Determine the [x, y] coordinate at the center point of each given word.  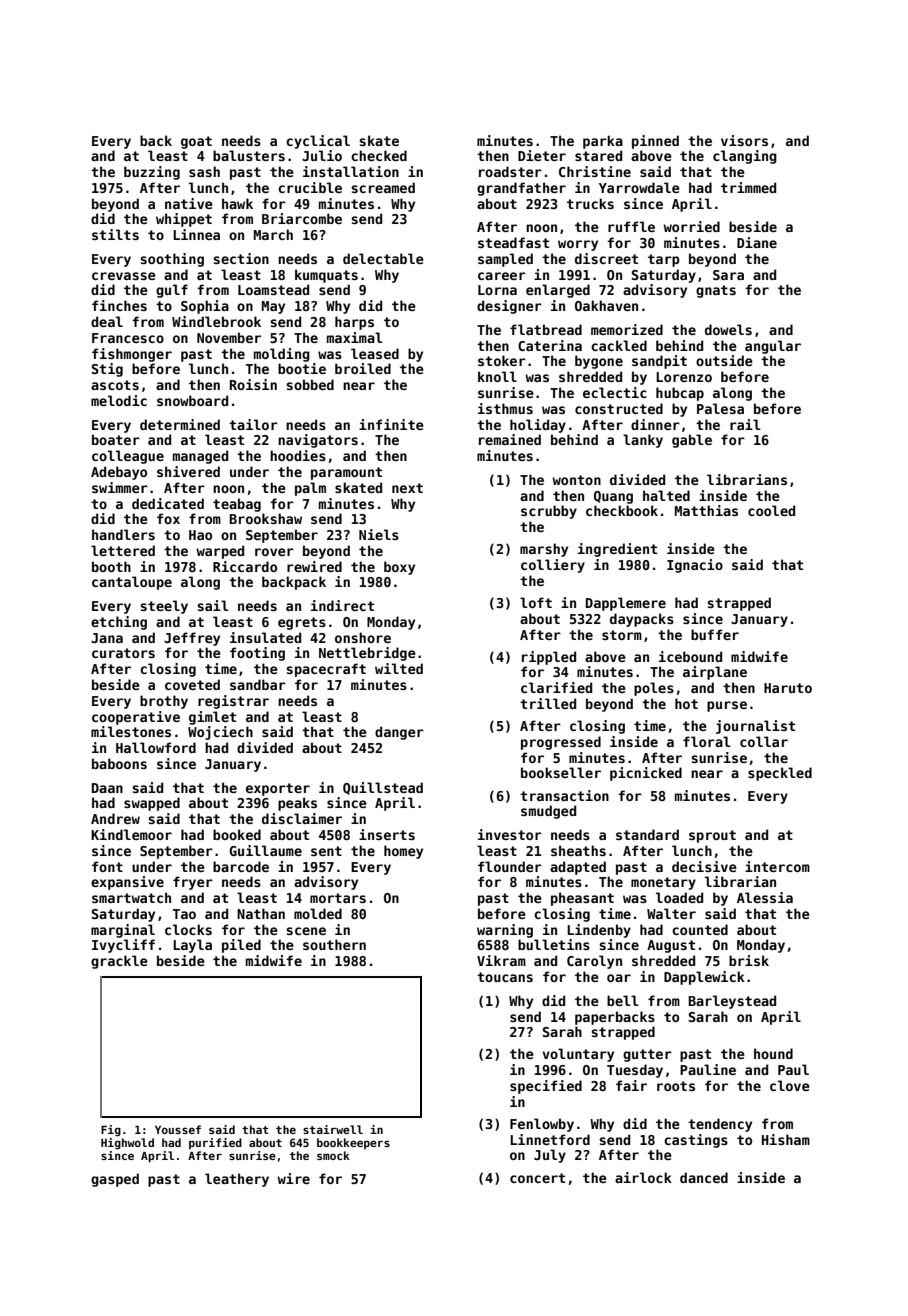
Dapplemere [626, 604]
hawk [237, 203]
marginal [123, 931]
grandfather [521, 189]
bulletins [554, 944]
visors [744, 140]
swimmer [120, 487]
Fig [111, 1131]
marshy [544, 550]
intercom [777, 866]
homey [403, 852]
